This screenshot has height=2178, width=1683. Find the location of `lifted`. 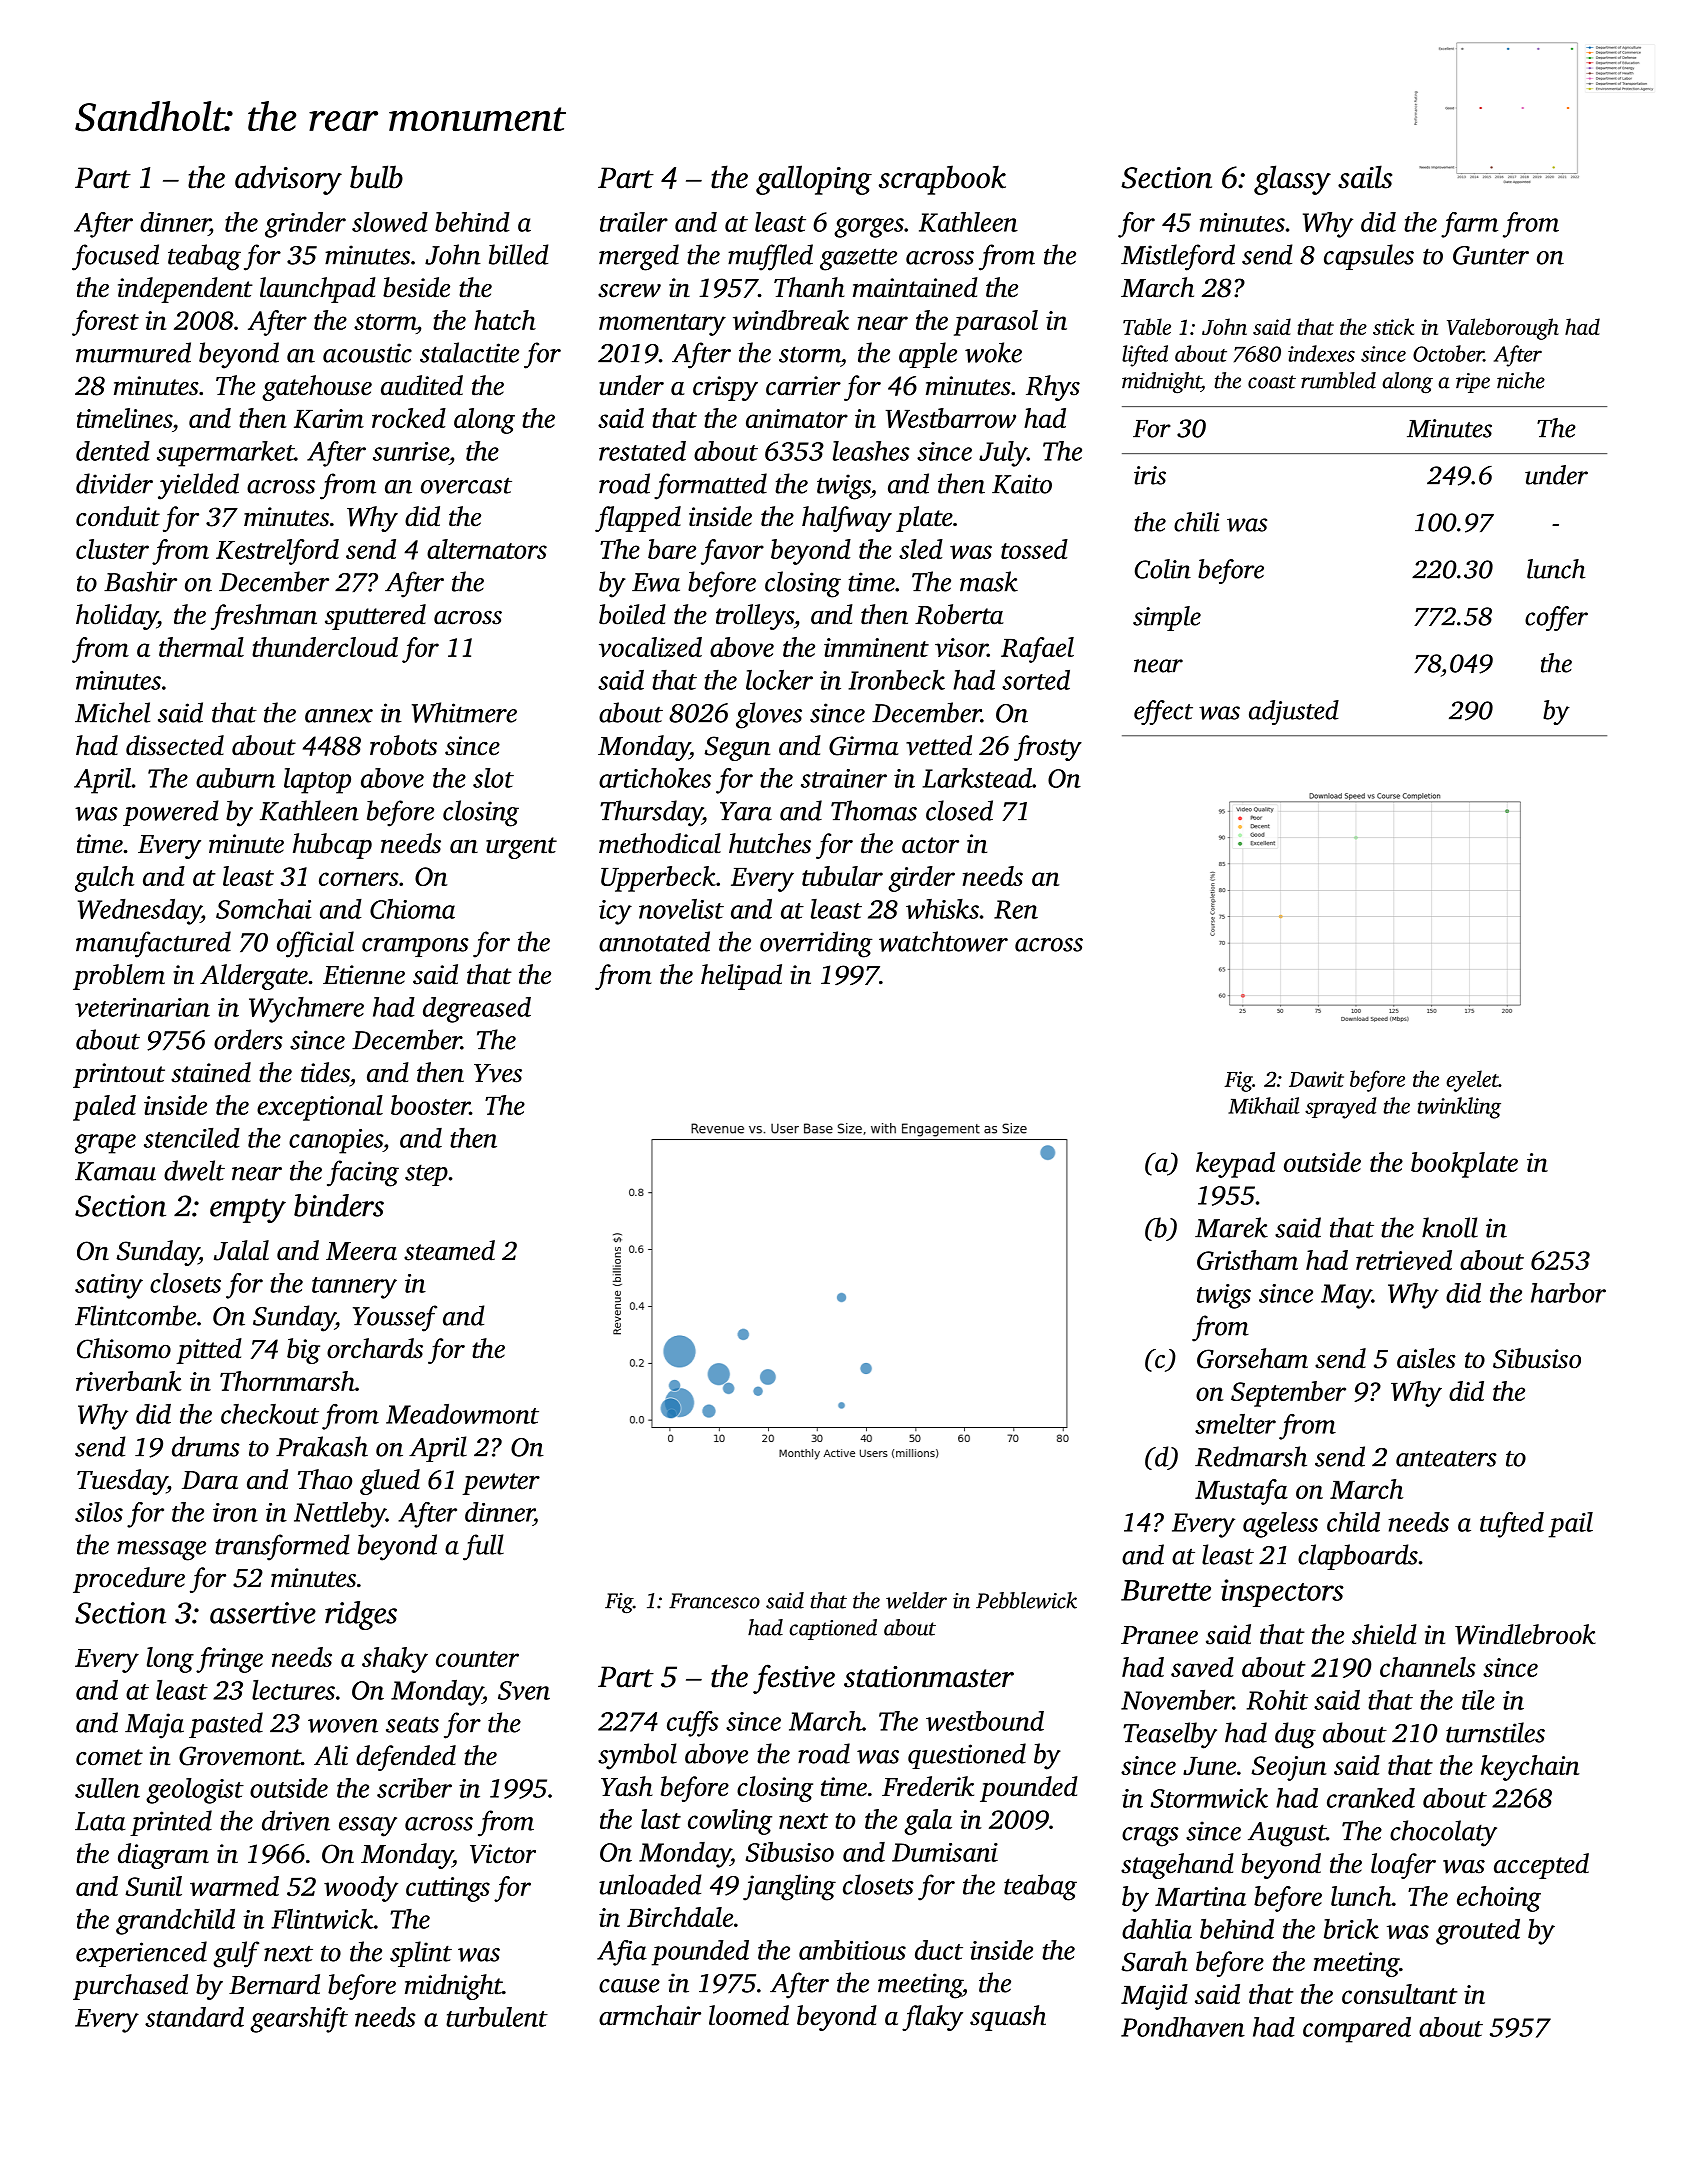

lifted is located at coordinates (1145, 356).
